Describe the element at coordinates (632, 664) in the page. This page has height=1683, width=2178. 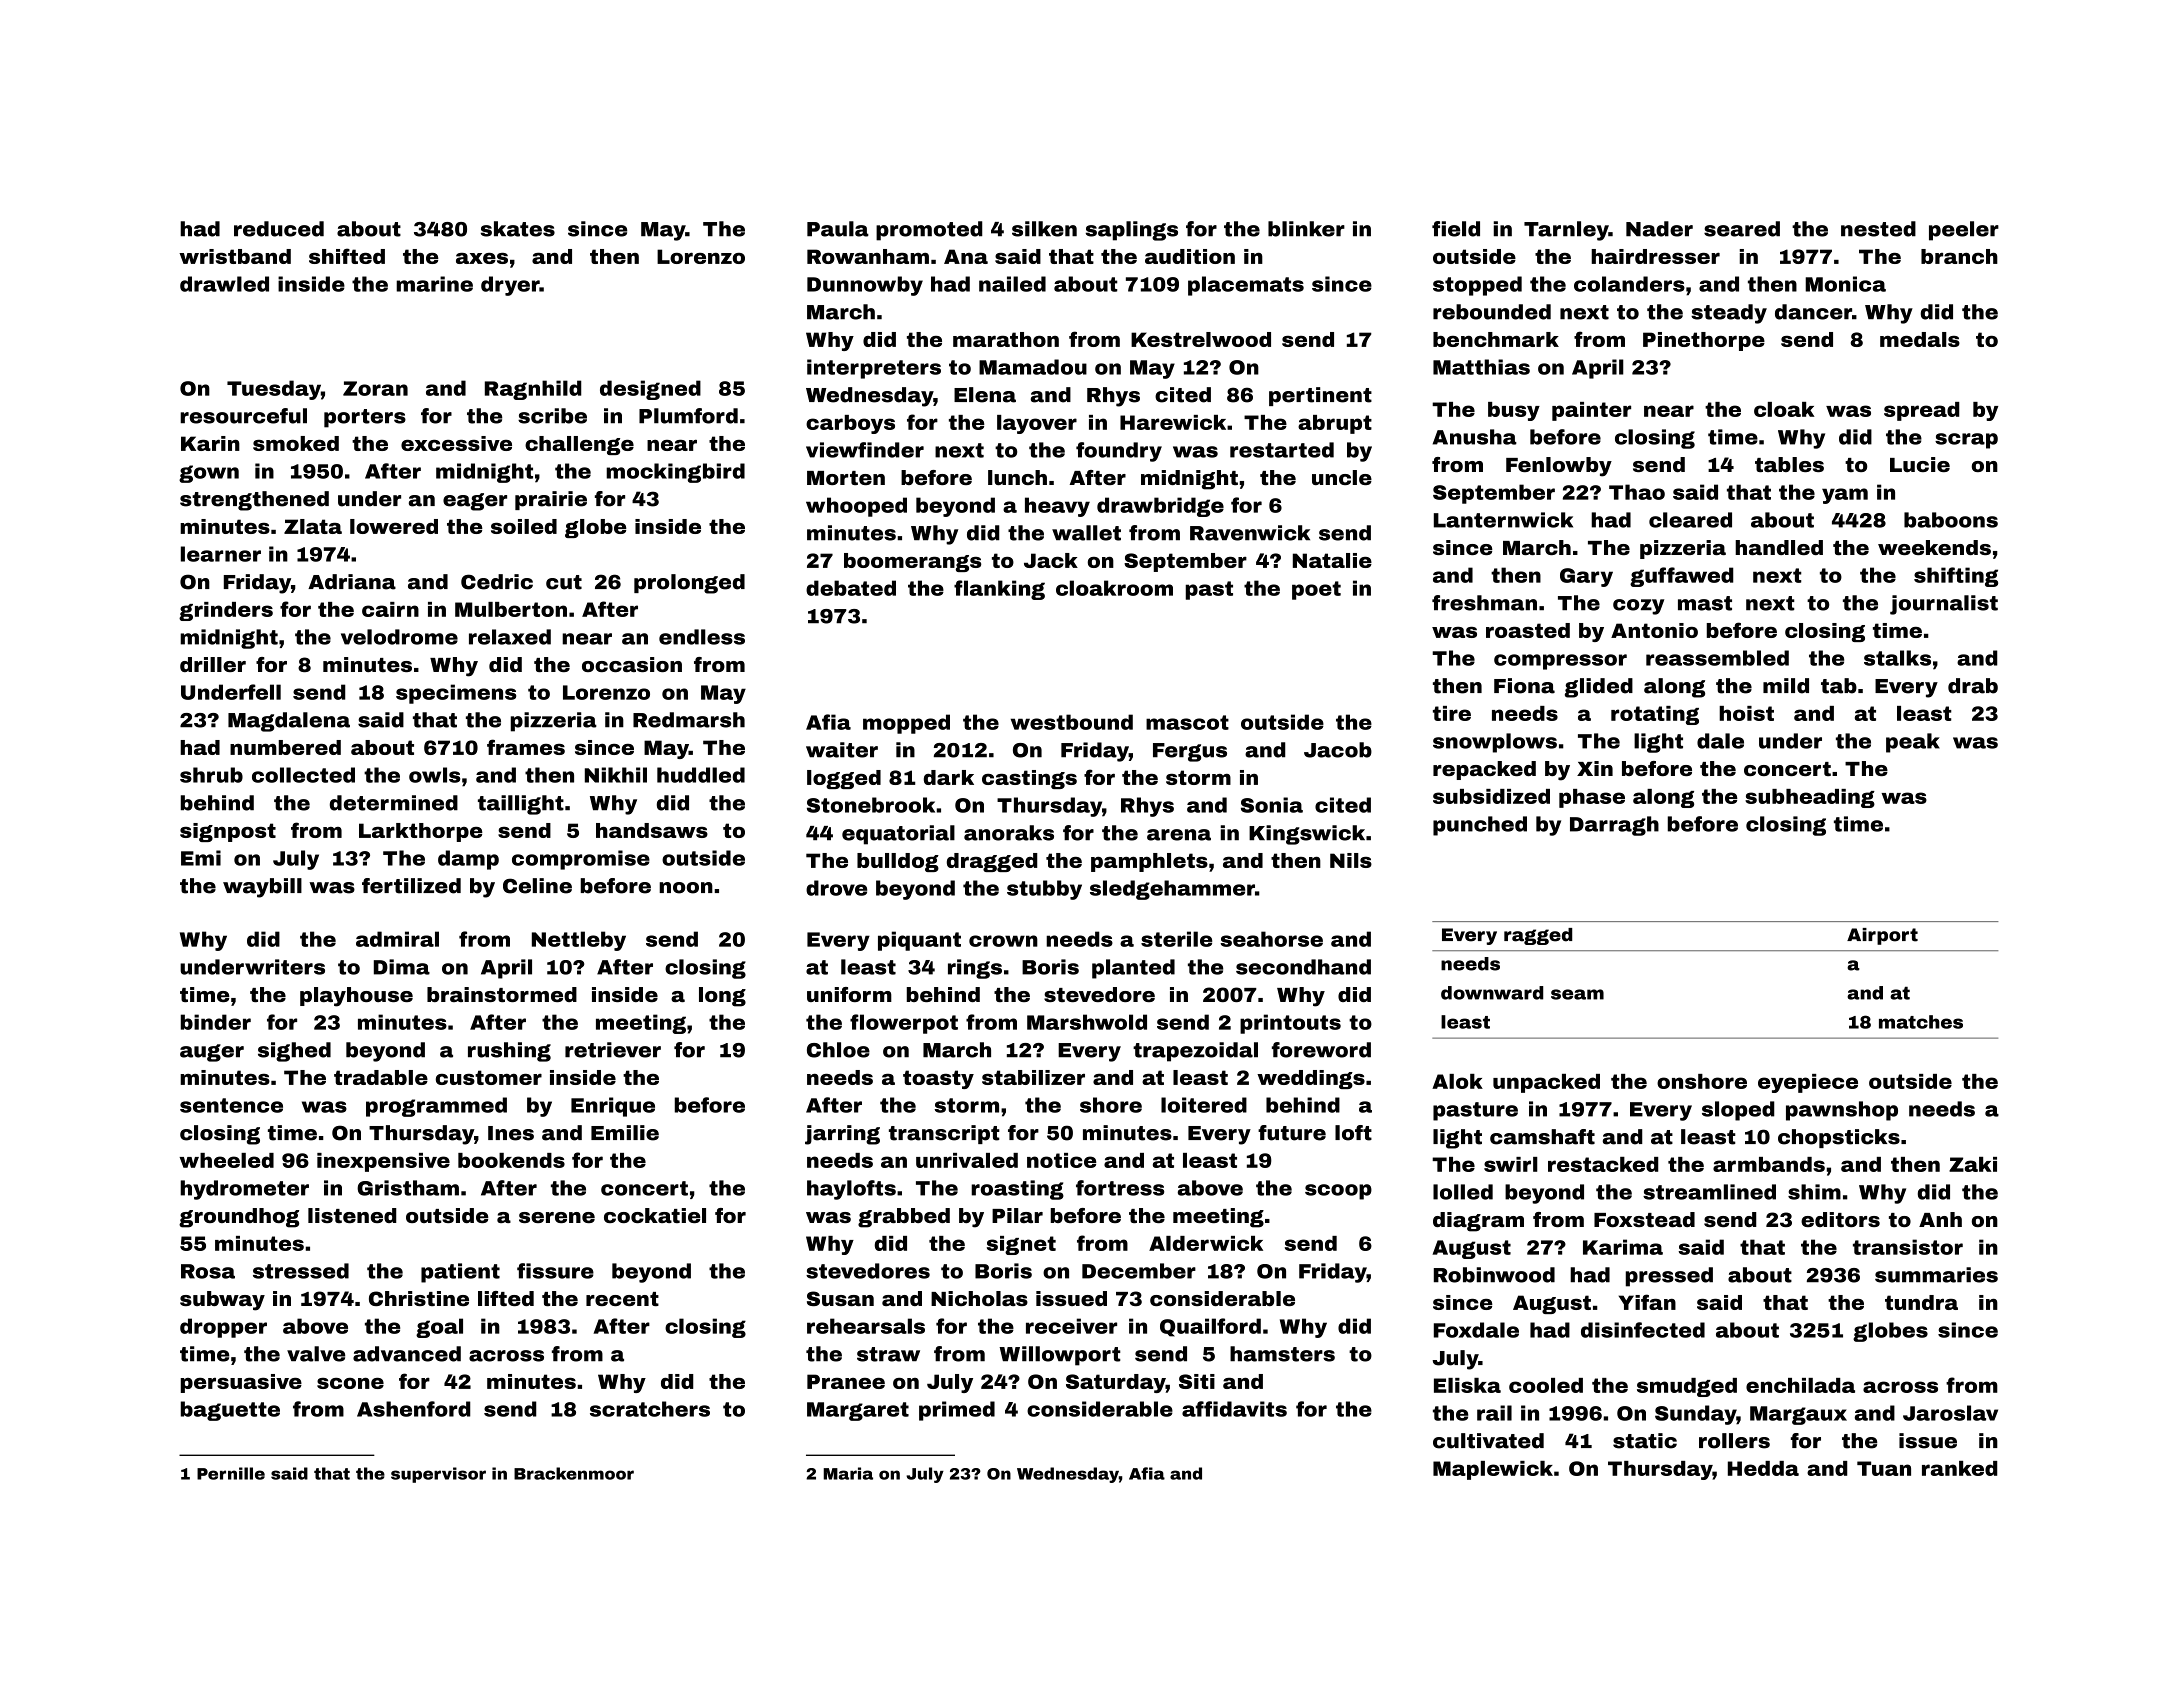
I see `occasion` at that location.
